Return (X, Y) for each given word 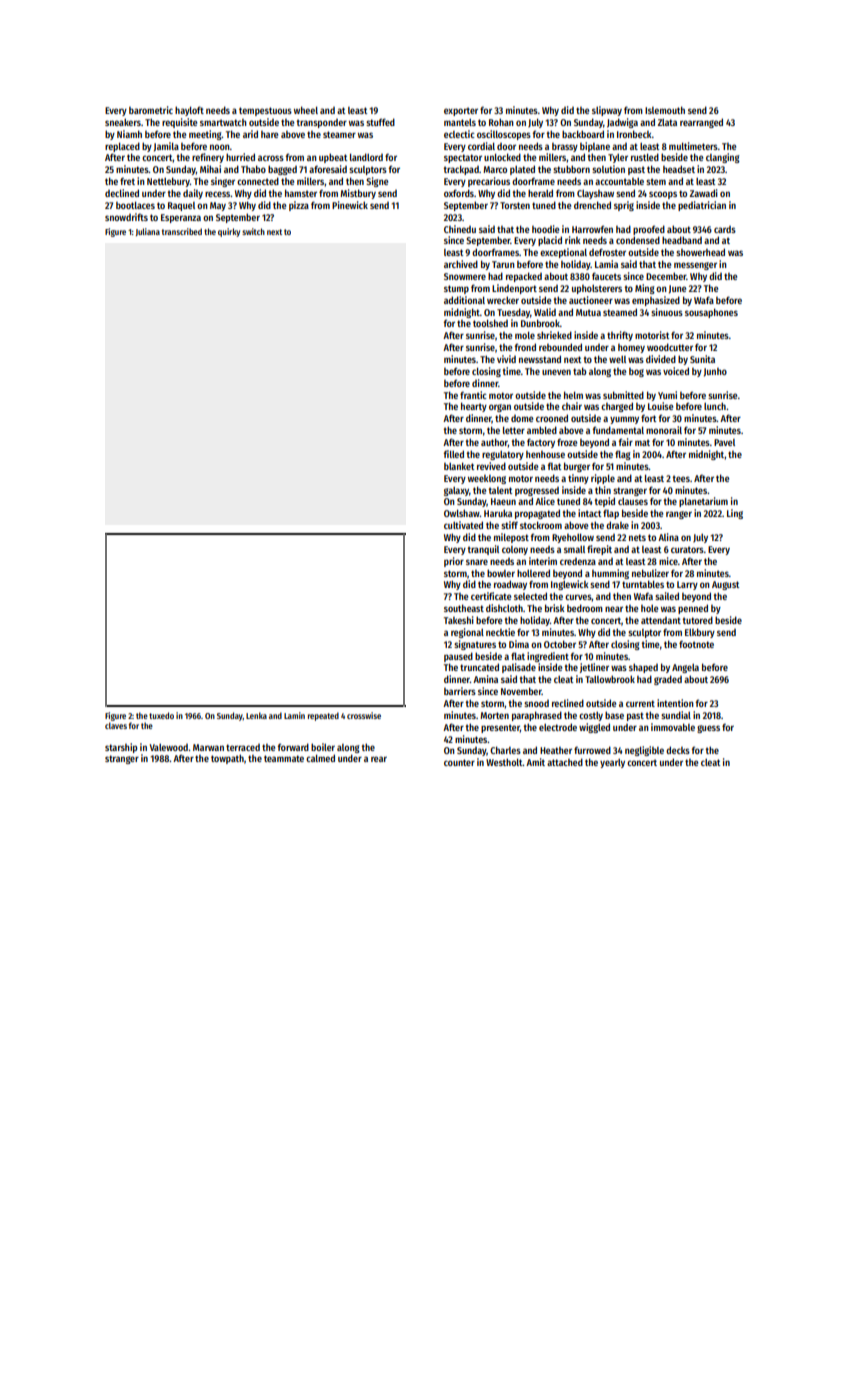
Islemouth (665, 110)
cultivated (463, 525)
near (614, 609)
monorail (664, 430)
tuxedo (161, 715)
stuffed (380, 122)
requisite (179, 123)
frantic (473, 395)
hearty (474, 407)
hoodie (545, 229)
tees (681, 478)
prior (454, 562)
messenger (695, 266)
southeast (464, 608)
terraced (243, 747)
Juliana (148, 232)
